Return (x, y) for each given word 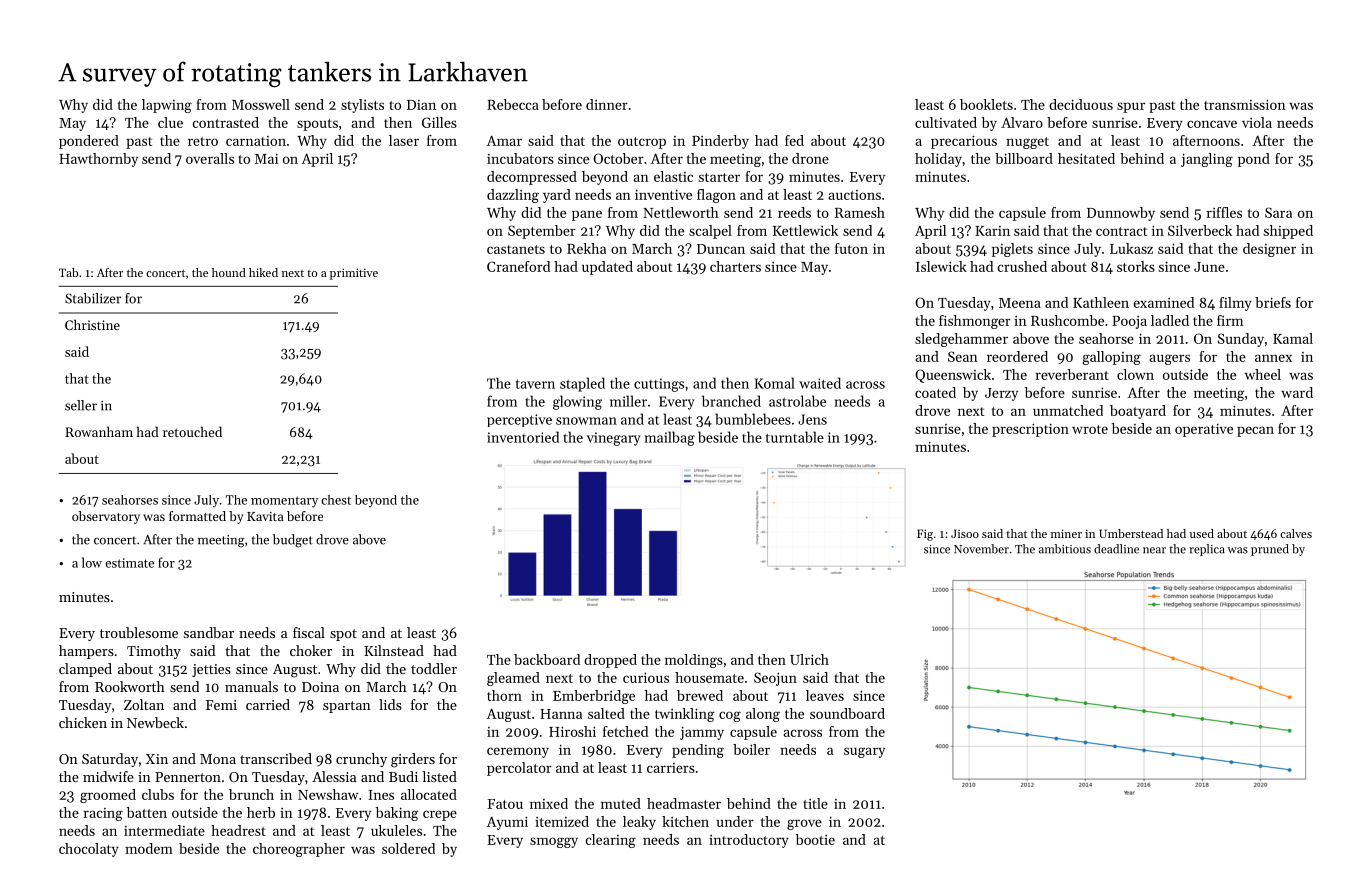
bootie (815, 839)
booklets (986, 104)
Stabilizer (93, 298)
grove (804, 824)
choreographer (299, 850)
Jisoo (965, 533)
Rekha (586, 248)
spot (343, 635)
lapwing (167, 106)
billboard (1024, 158)
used (1202, 533)
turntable (795, 437)
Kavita (265, 516)
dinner (607, 104)
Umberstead (1131, 533)
